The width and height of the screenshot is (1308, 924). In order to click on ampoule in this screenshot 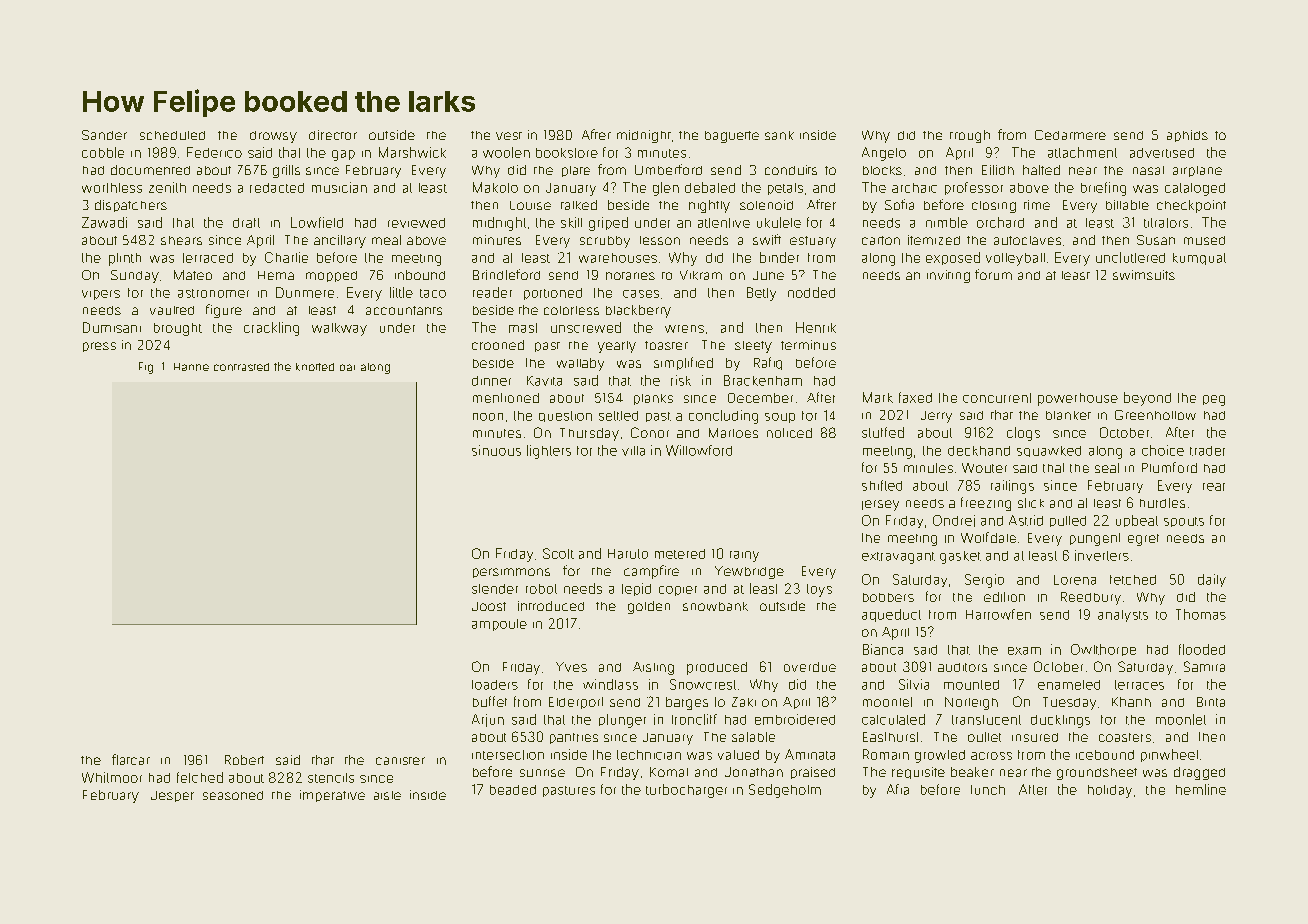, I will do `click(499, 625)`.
